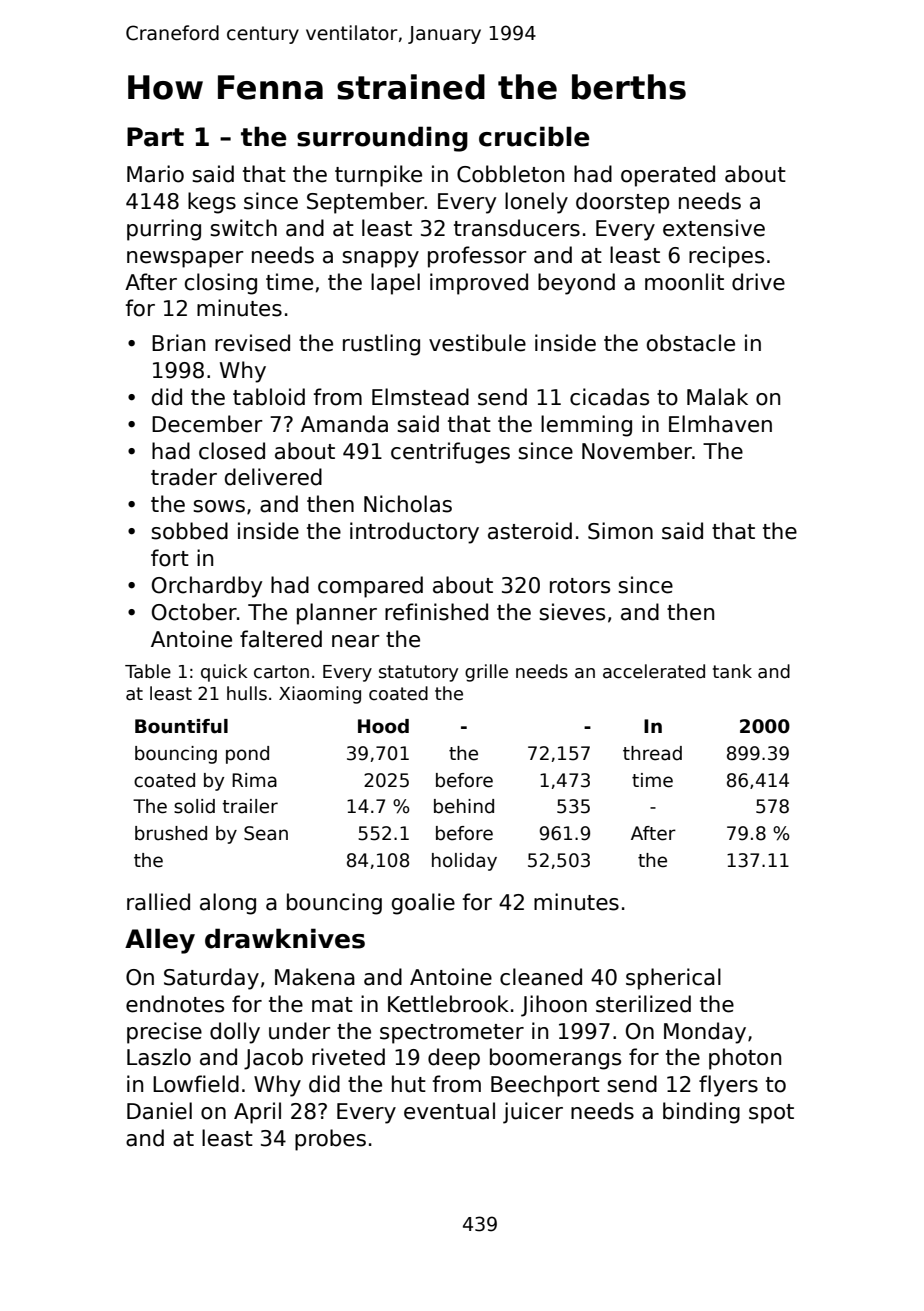 Image resolution: width=924 pixels, height=1311 pixels. What do you see at coordinates (530, 531) in the screenshot?
I see `asteroid` at bounding box center [530, 531].
